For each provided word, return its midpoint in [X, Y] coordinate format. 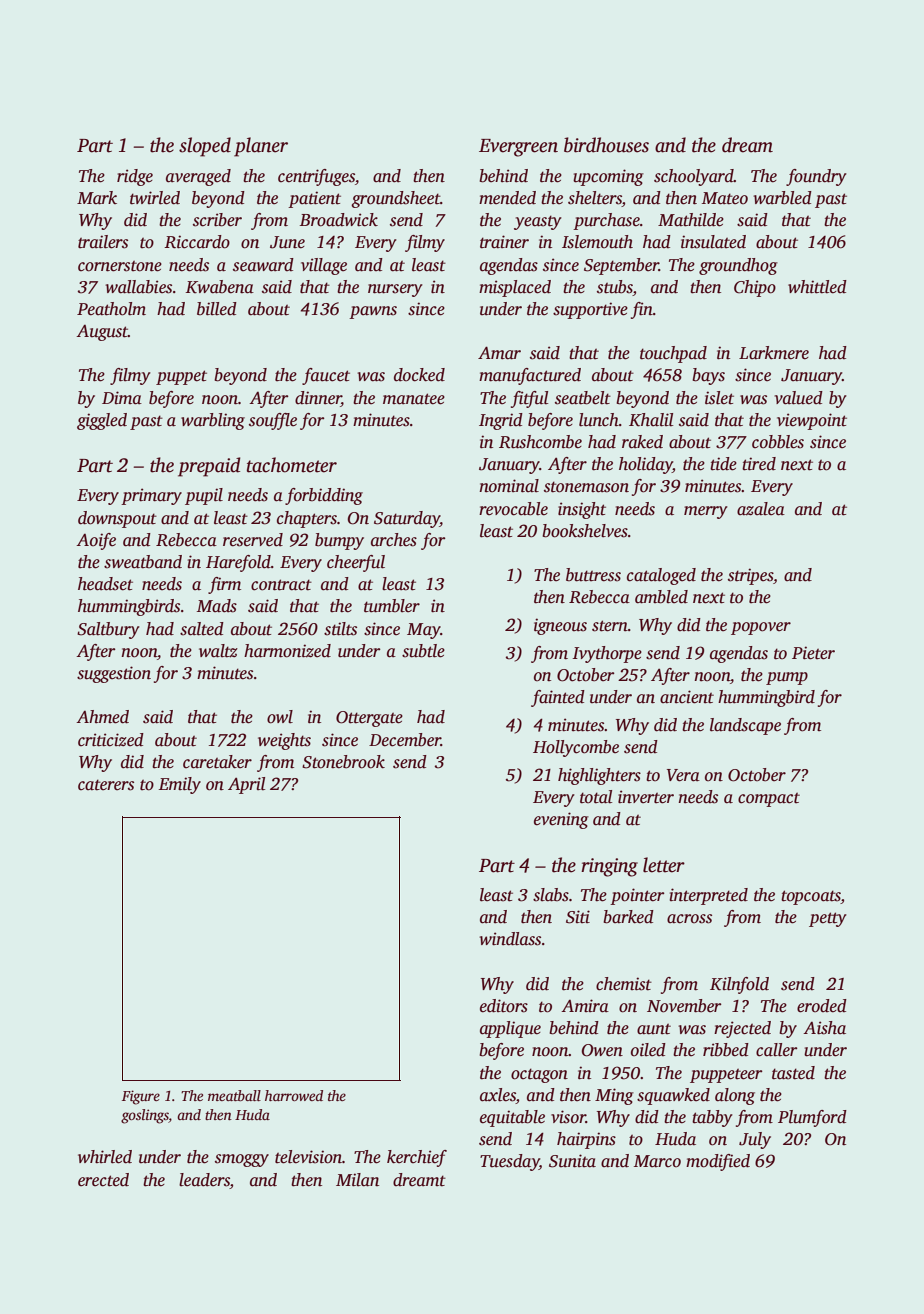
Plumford [812, 1118]
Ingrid [501, 421]
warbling [213, 421]
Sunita [572, 1161]
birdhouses [606, 145]
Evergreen [518, 148]
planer [261, 147]
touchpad [673, 354]
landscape [745, 726]
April [246, 785]
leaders [204, 1180]
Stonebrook [343, 762]
